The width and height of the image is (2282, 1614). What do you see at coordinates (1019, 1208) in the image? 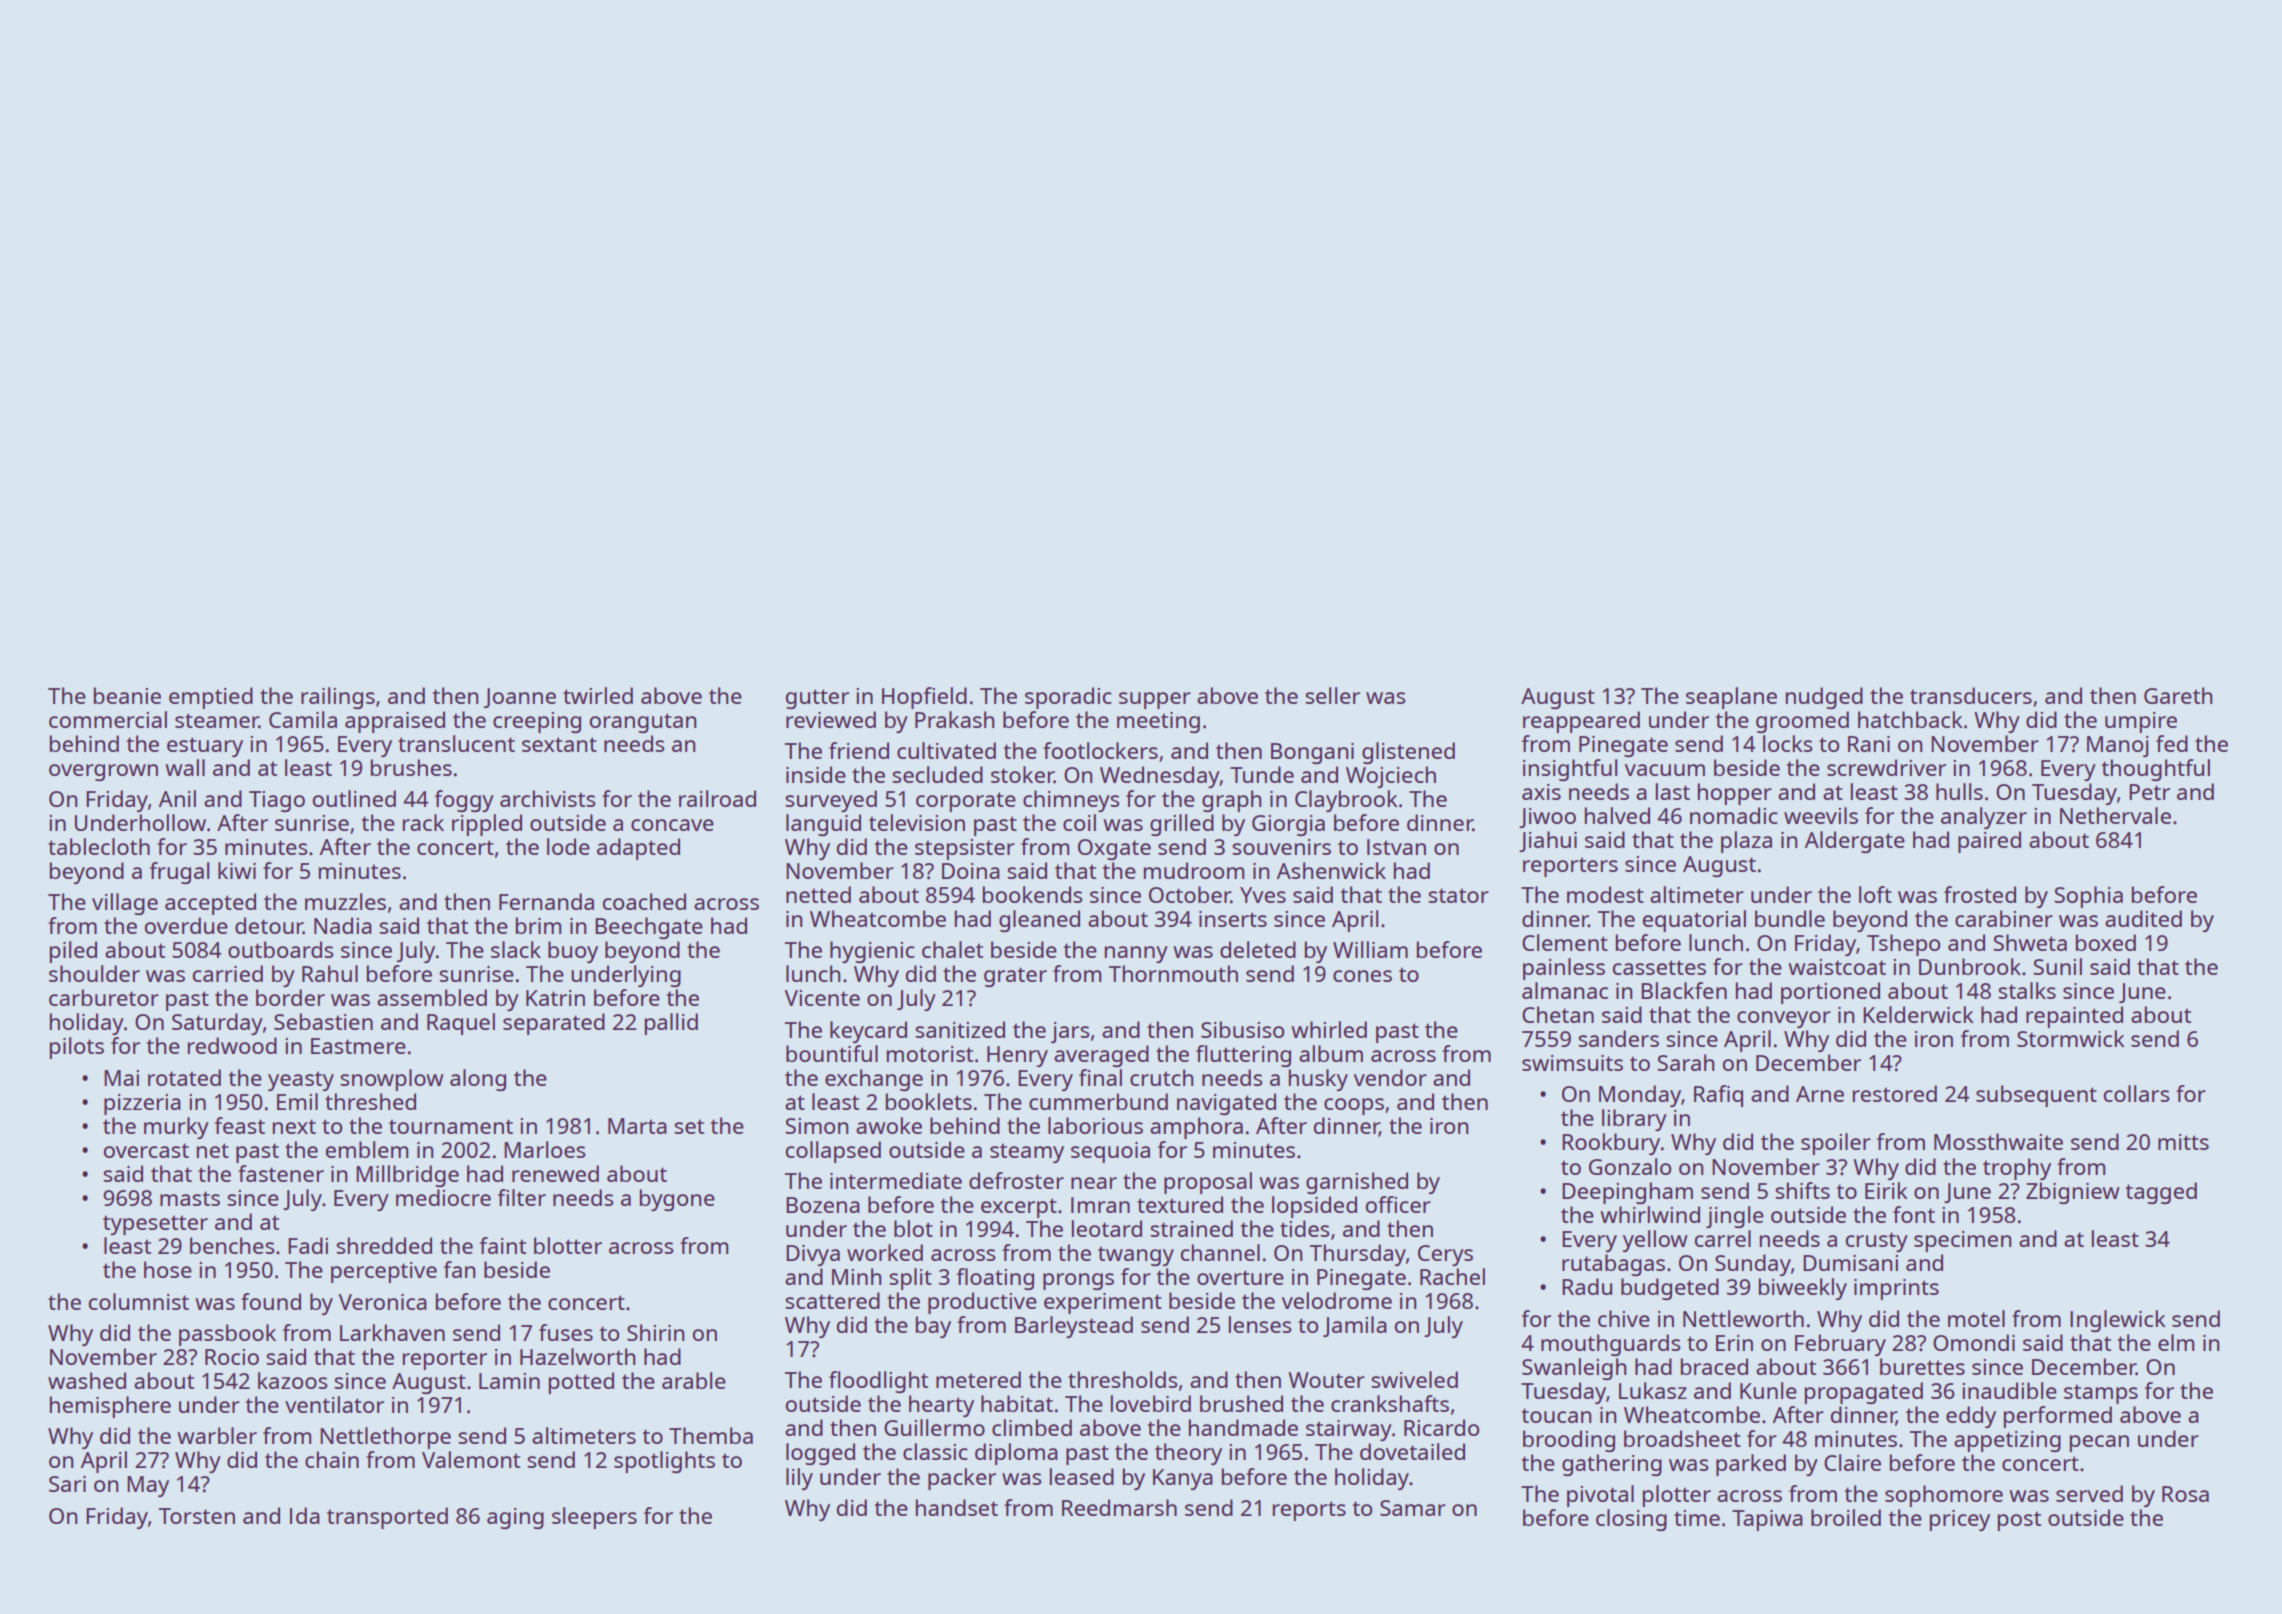
I see `excerpt` at bounding box center [1019, 1208].
